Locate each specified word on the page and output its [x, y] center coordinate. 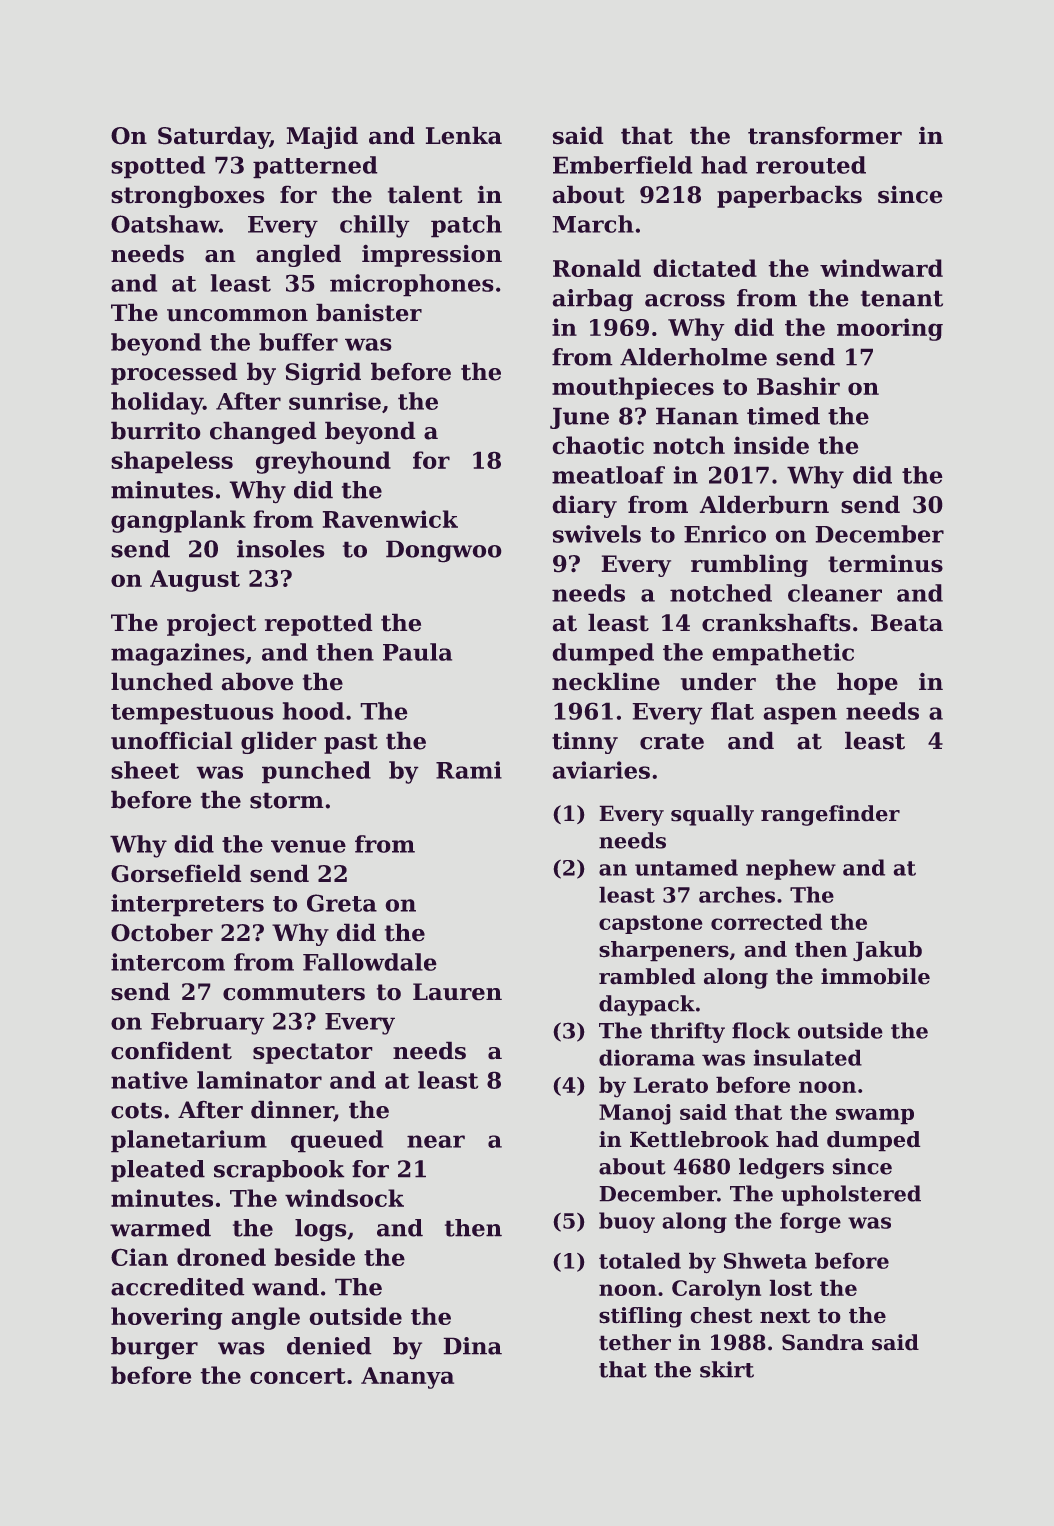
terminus [885, 563]
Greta [342, 903]
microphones [411, 285]
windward [881, 268]
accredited [177, 1287]
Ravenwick [390, 519]
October [162, 932]
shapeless [172, 462]
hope [867, 684]
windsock [344, 1198]
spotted [158, 167]
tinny [585, 743]
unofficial [171, 741]
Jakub [887, 951]
